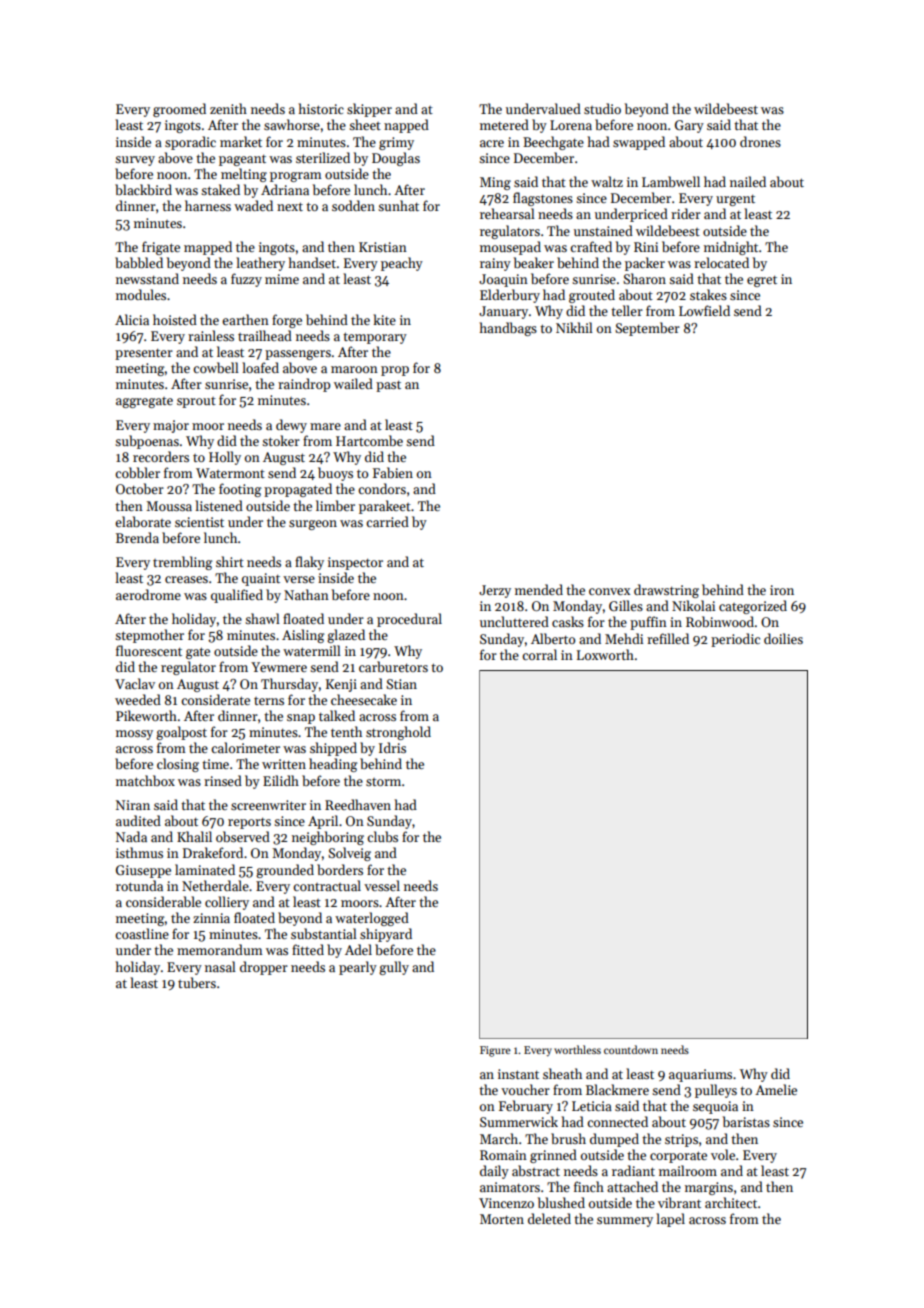  I want to click on rehearsal, so click(507, 213).
